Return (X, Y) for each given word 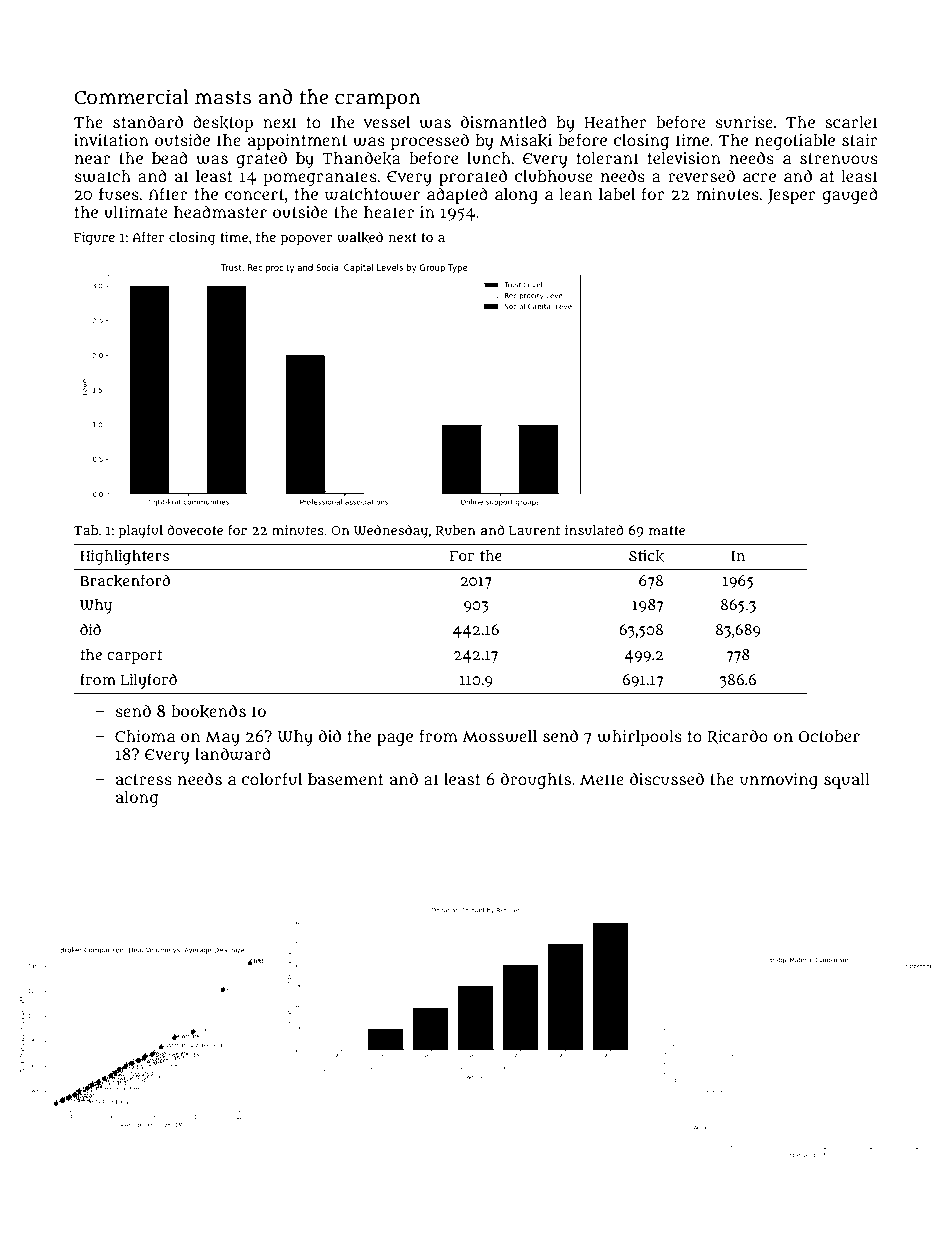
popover (307, 240)
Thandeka (361, 158)
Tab (86, 530)
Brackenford (125, 580)
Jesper (792, 196)
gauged (850, 195)
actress (144, 779)
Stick (646, 556)
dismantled (504, 121)
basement (346, 779)
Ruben (456, 531)
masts (223, 98)
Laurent (534, 530)
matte (667, 530)
